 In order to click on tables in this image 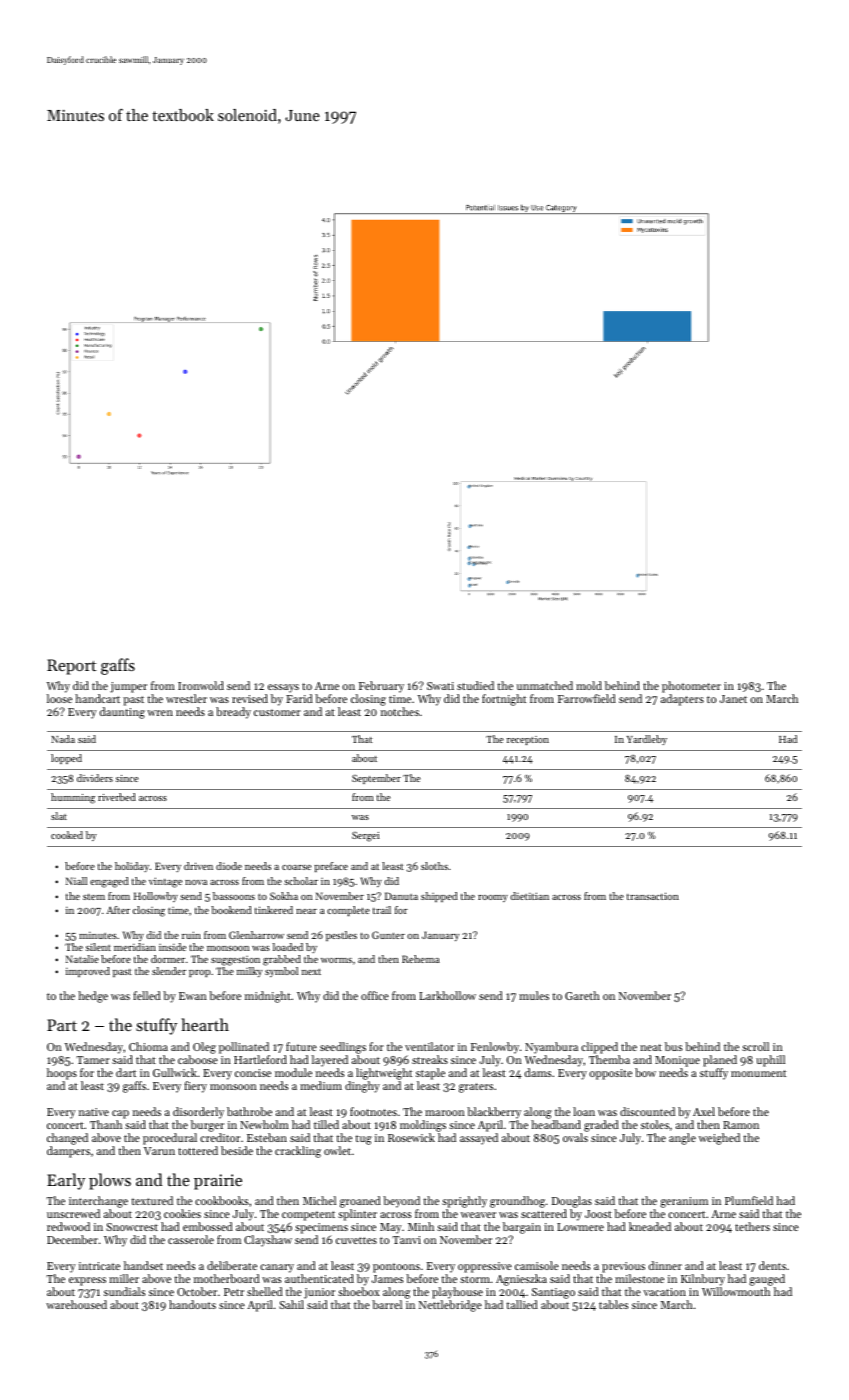, I will do `click(613, 1304)`.
